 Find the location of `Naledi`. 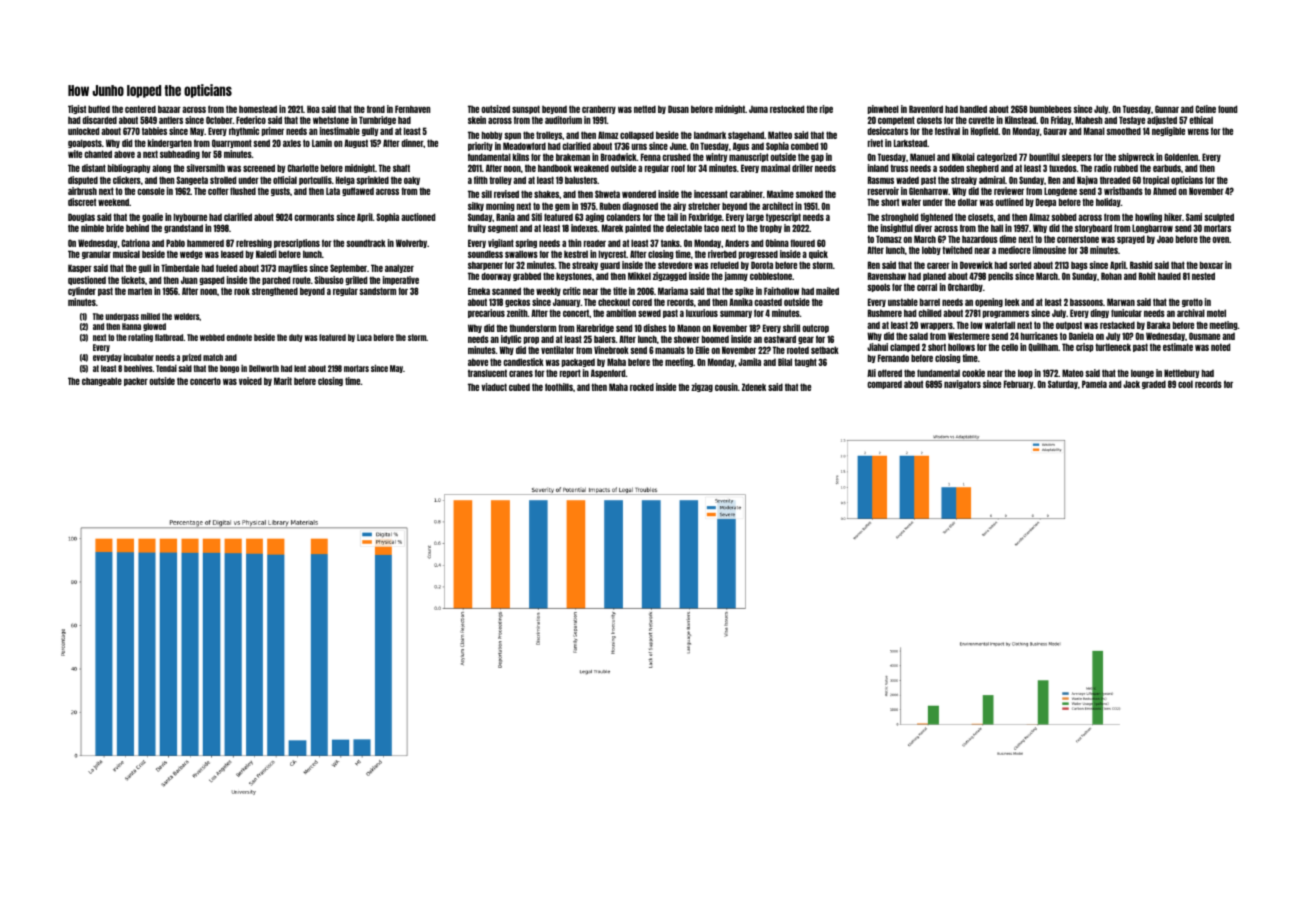

Naledi is located at coordinates (266, 254).
